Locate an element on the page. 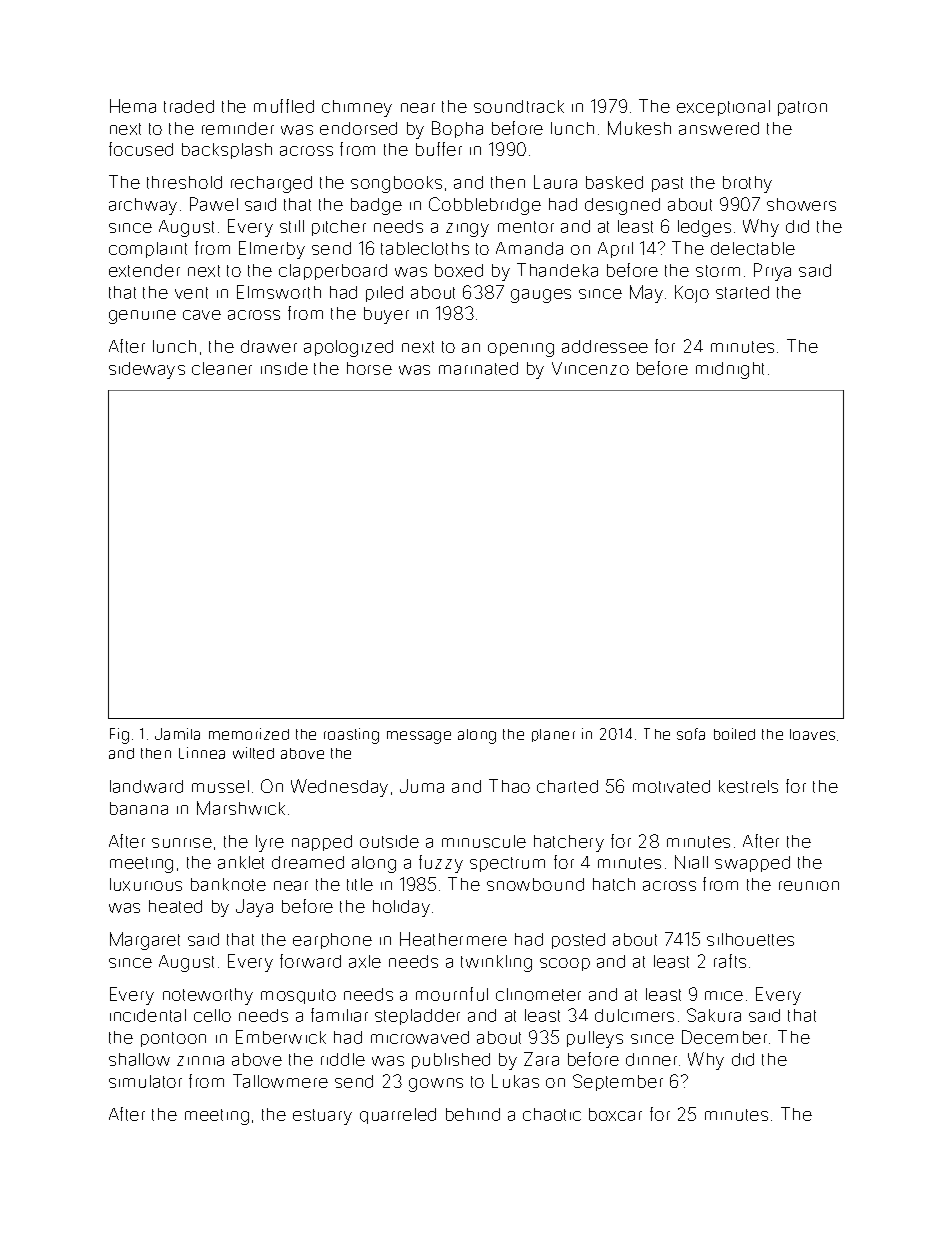 The height and width of the document is (1233, 952). patron is located at coordinates (802, 108).
